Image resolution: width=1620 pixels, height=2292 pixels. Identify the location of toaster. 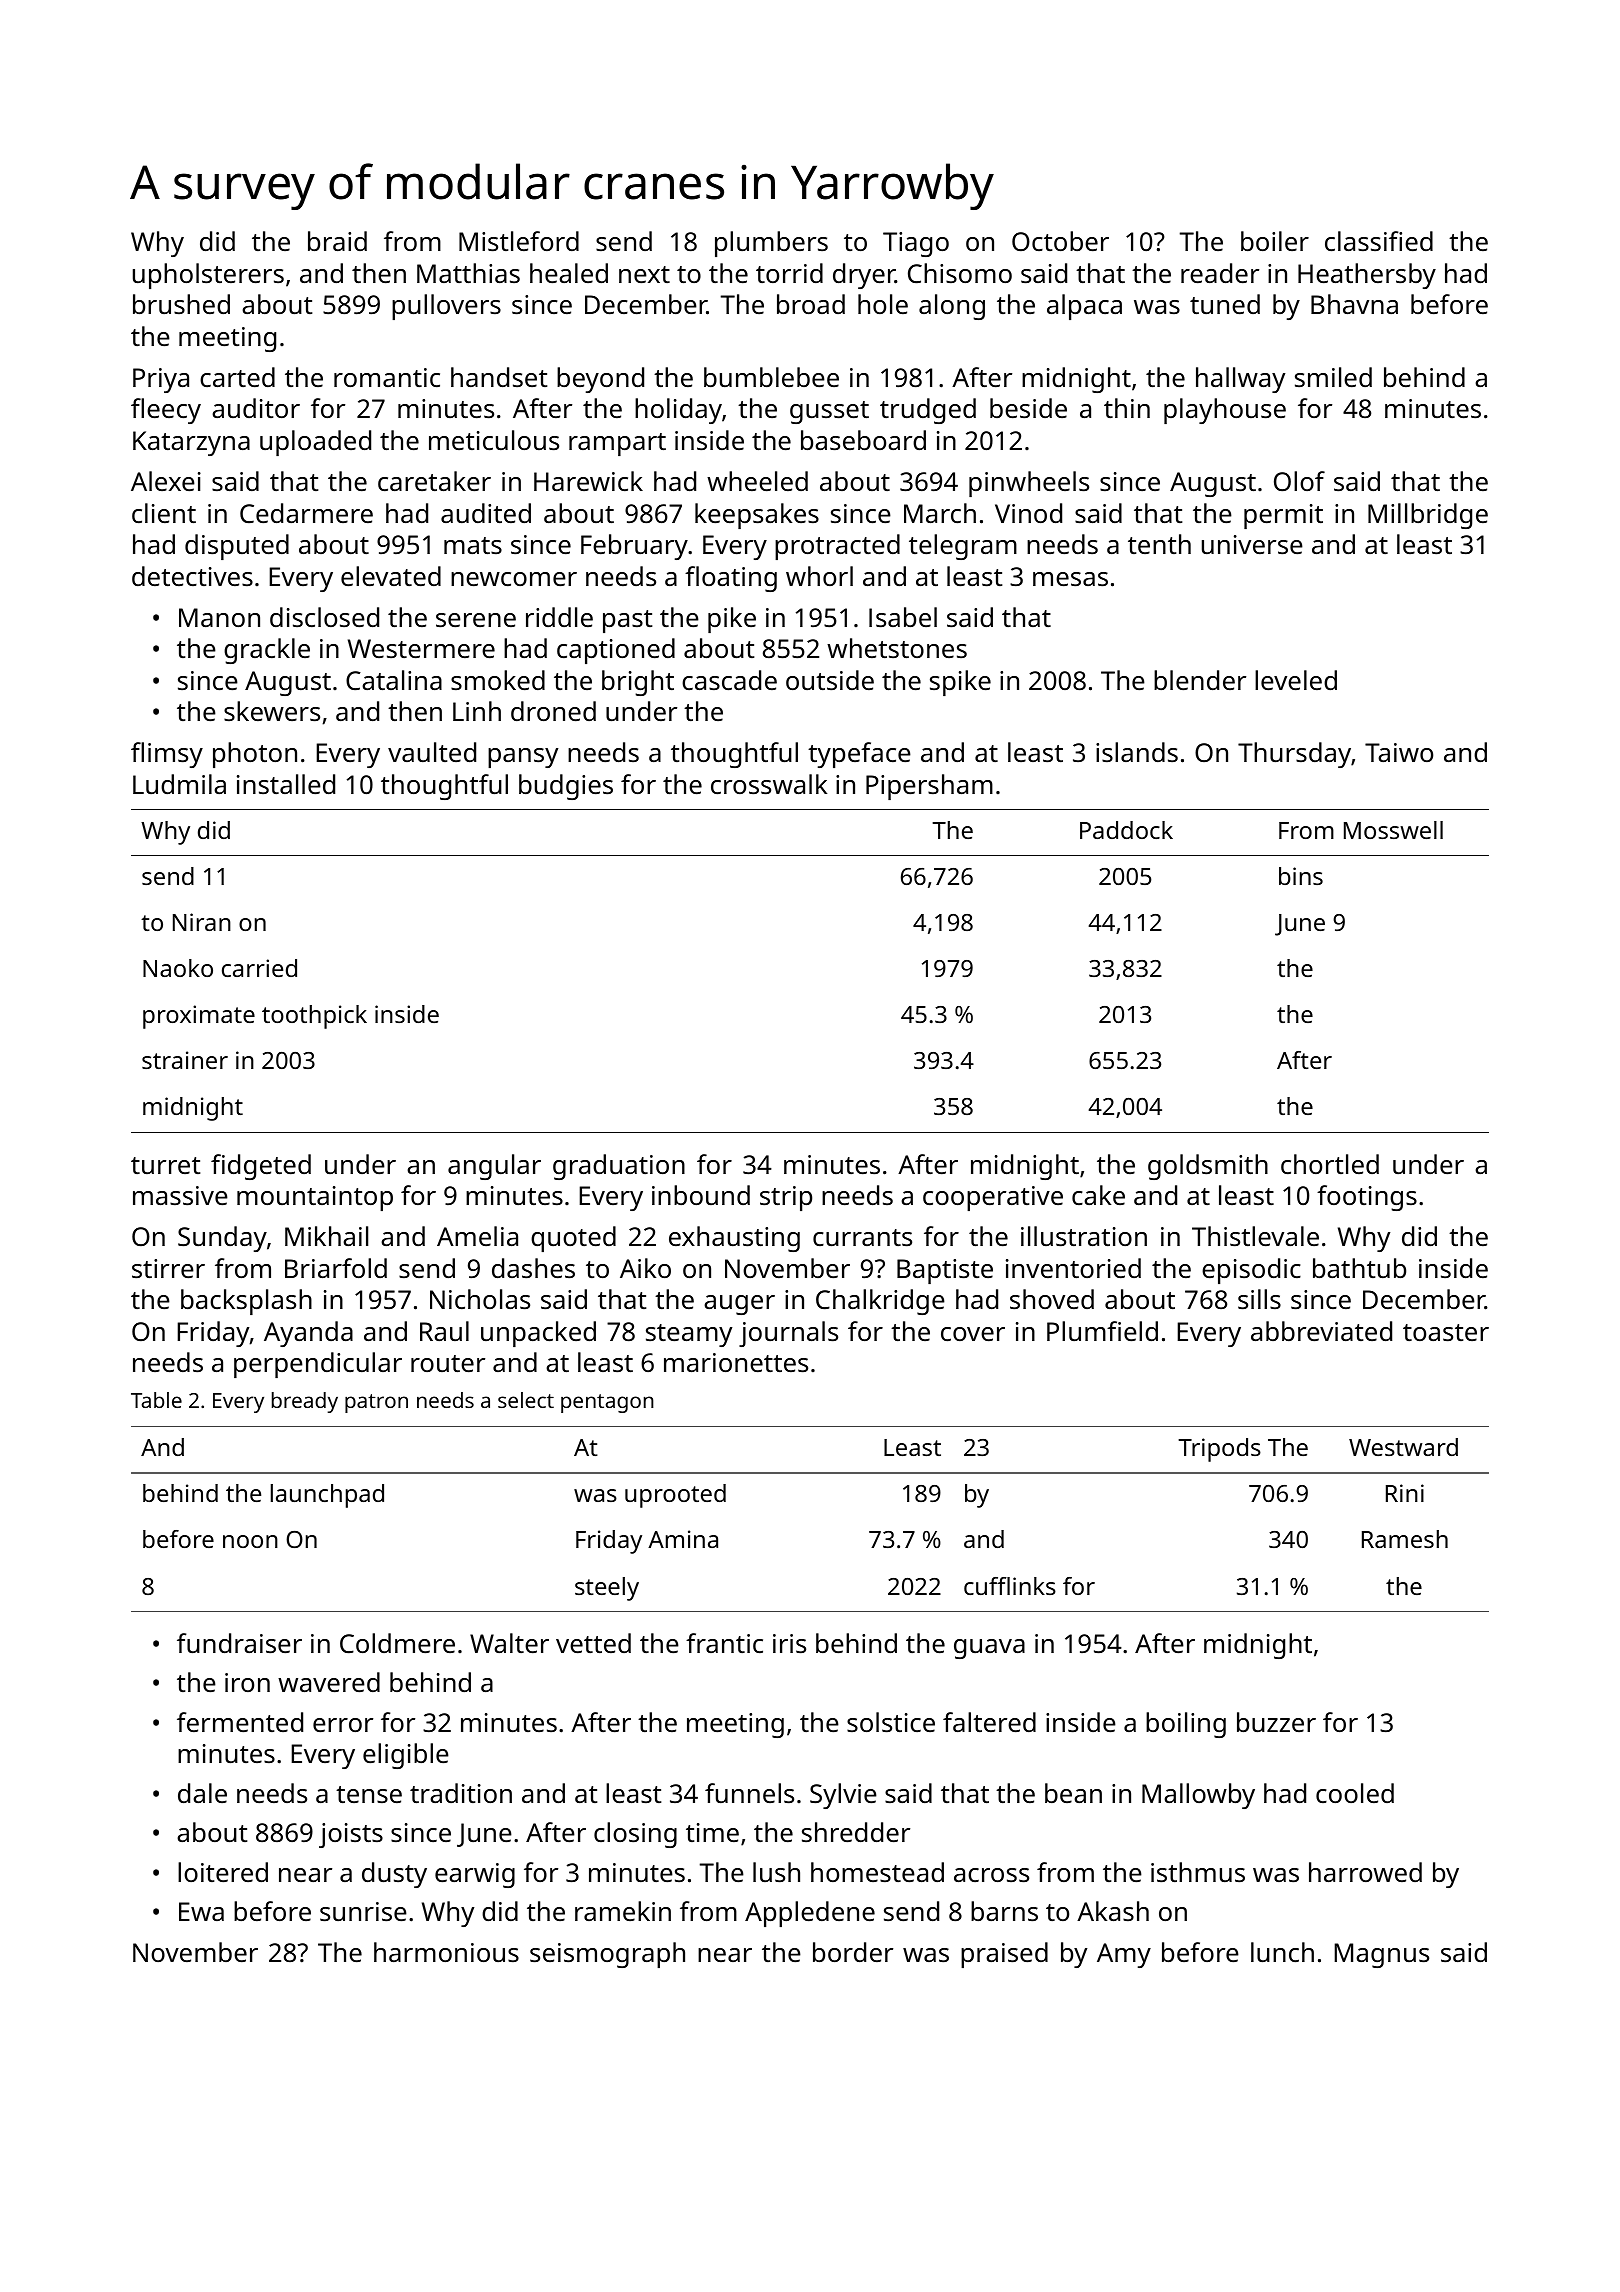
(1446, 1333).
